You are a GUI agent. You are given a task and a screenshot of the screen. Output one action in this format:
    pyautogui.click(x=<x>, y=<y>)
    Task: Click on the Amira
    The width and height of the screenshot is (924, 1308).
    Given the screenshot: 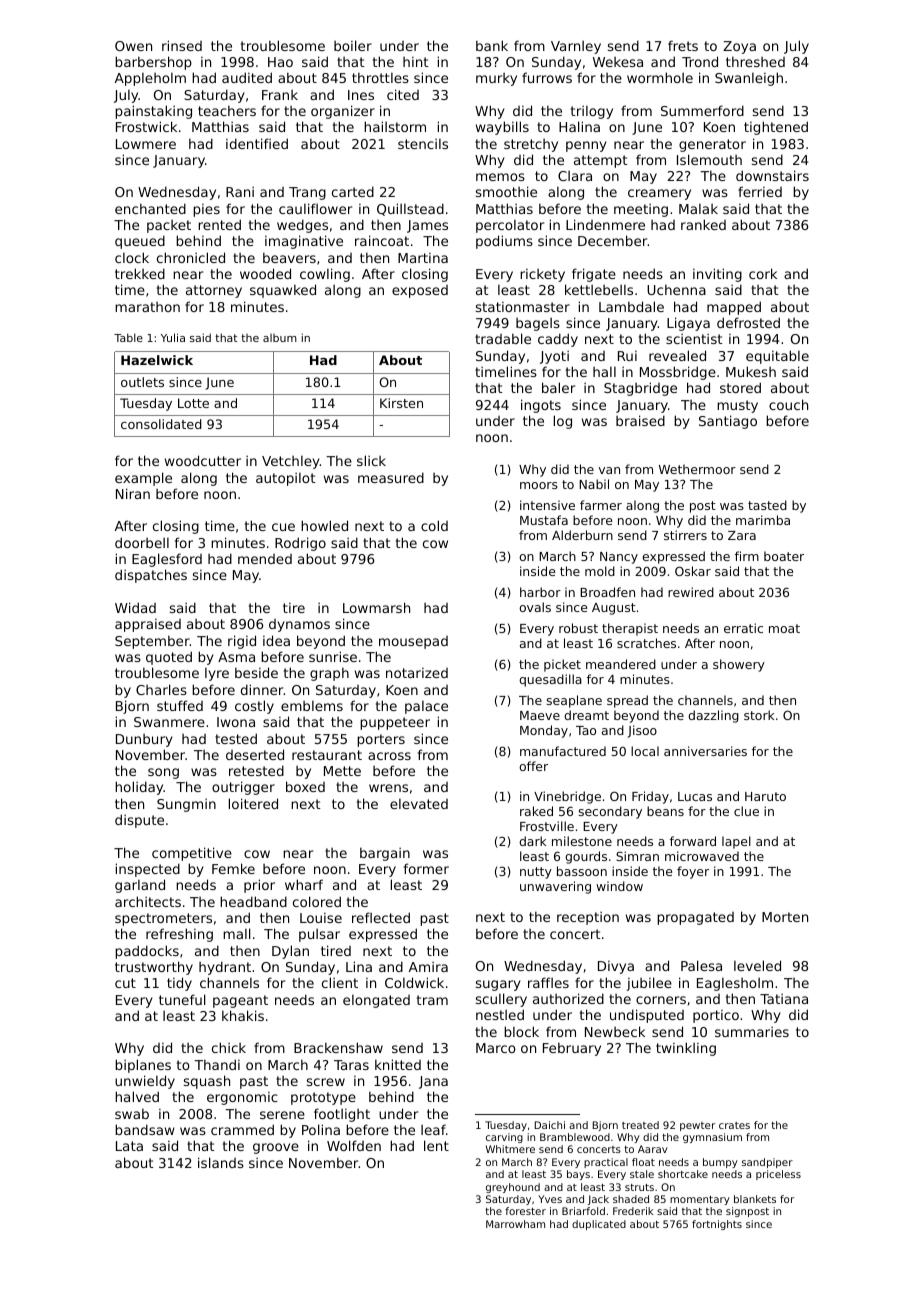 What is the action you would take?
    pyautogui.click(x=428, y=967)
